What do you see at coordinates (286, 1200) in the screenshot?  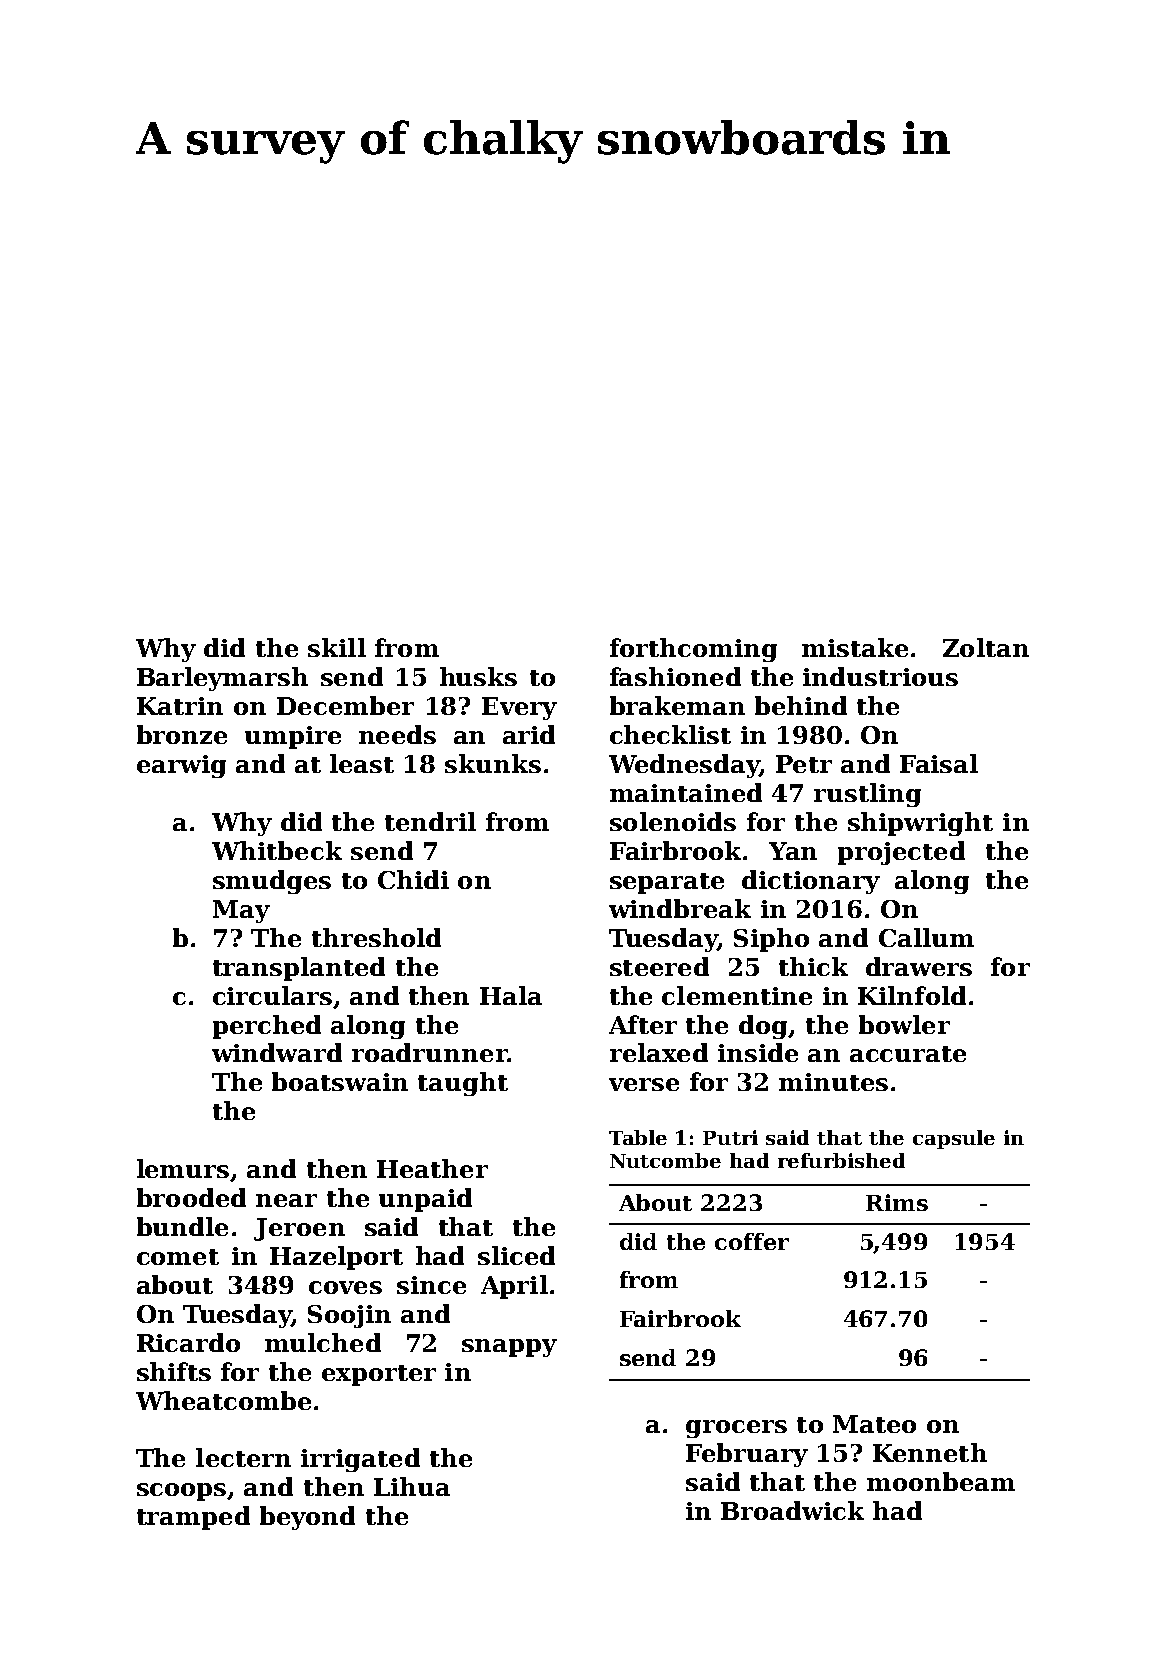 I see `near` at bounding box center [286, 1200].
